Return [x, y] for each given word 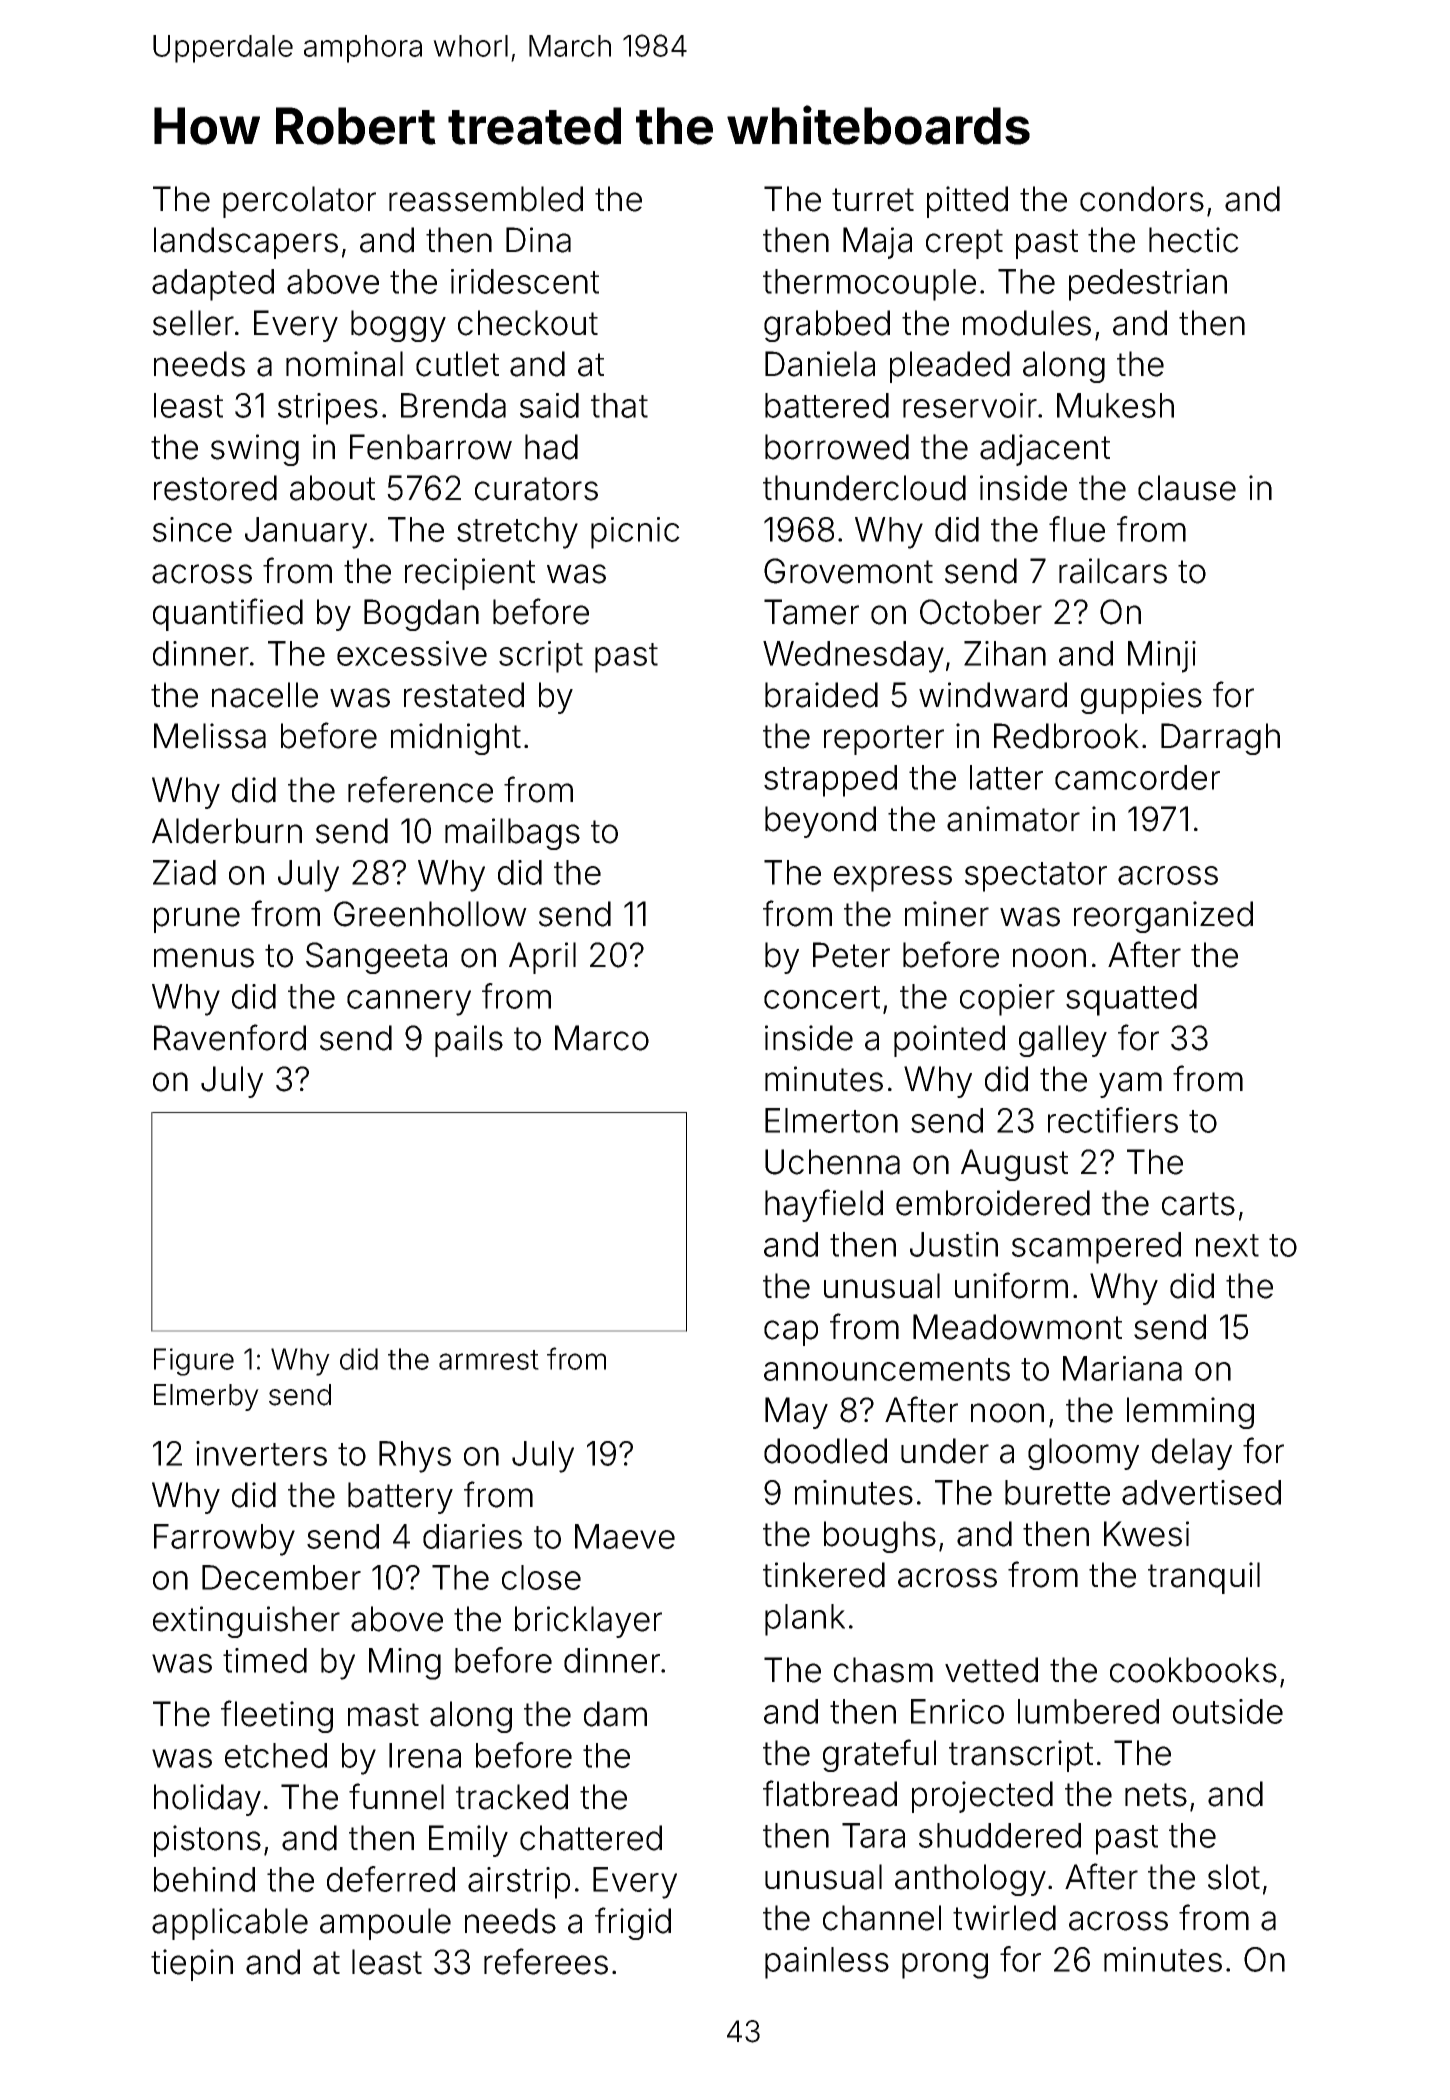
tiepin [192, 1965]
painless [827, 1963]
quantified [228, 614]
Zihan [1005, 653]
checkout [528, 323]
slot [1234, 1877]
